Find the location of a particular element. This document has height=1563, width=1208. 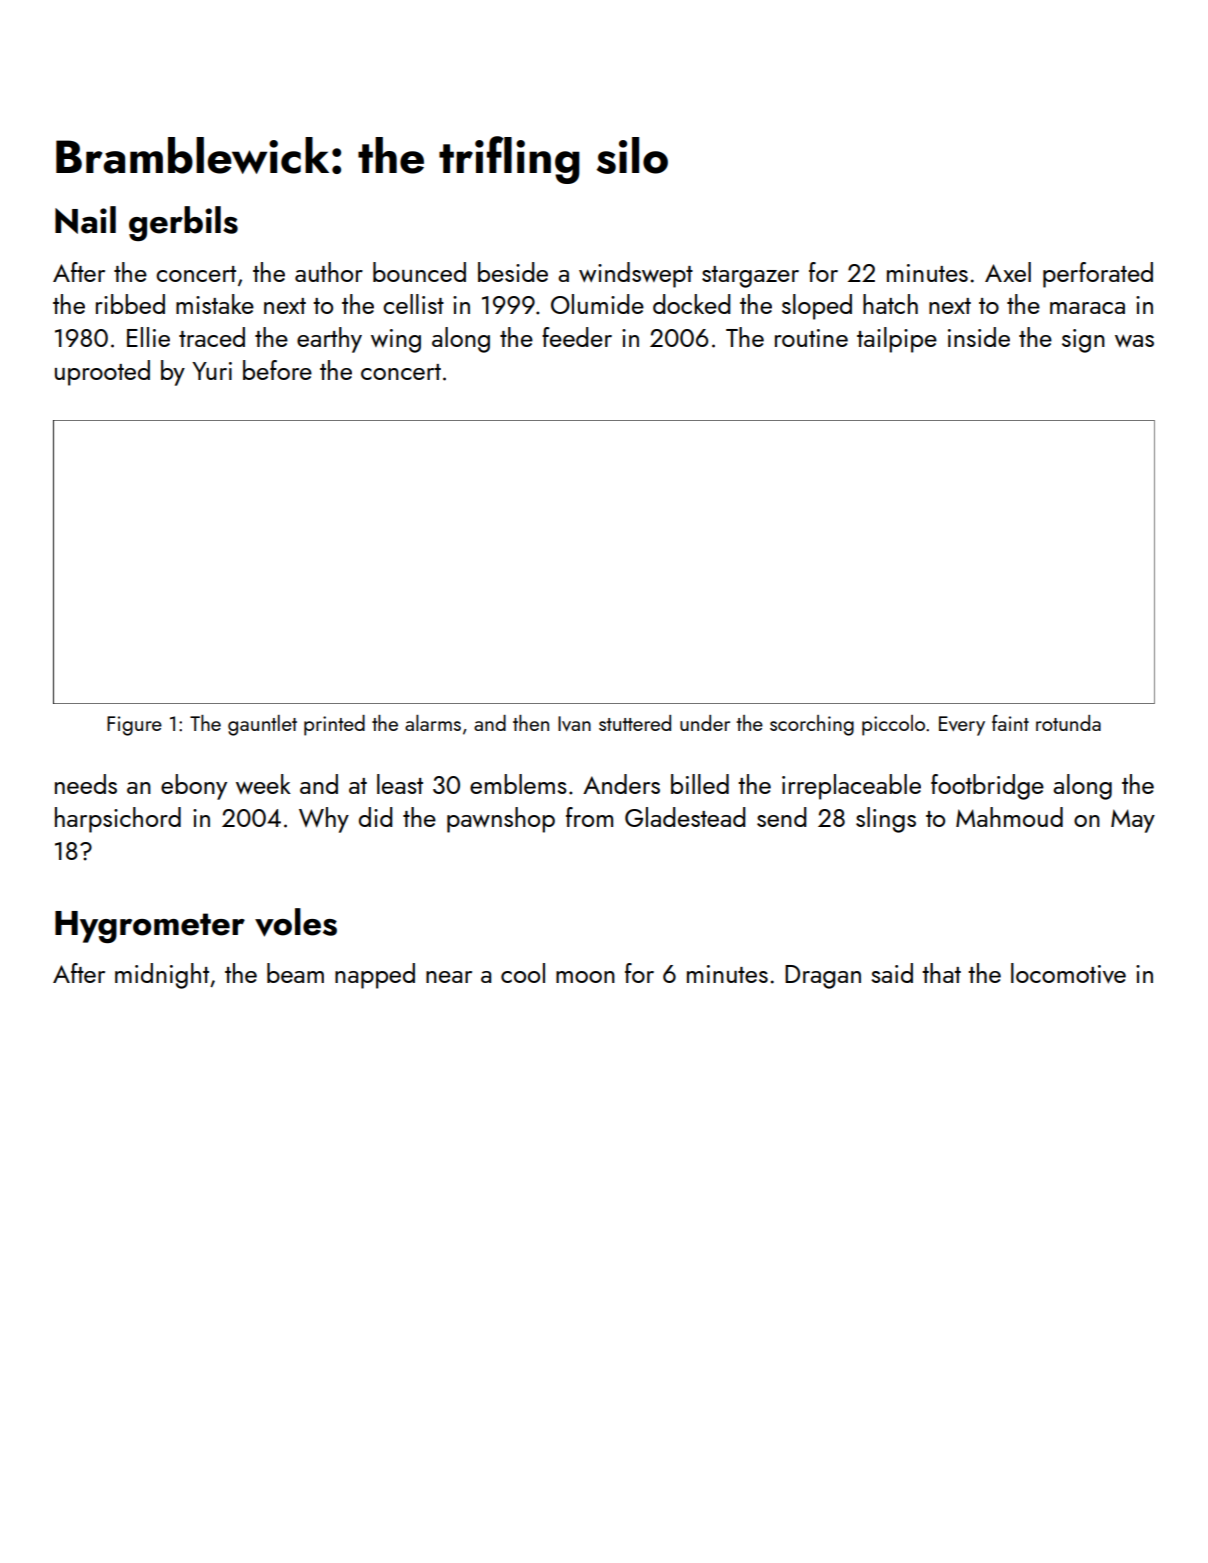

Axel is located at coordinates (1008, 272).
